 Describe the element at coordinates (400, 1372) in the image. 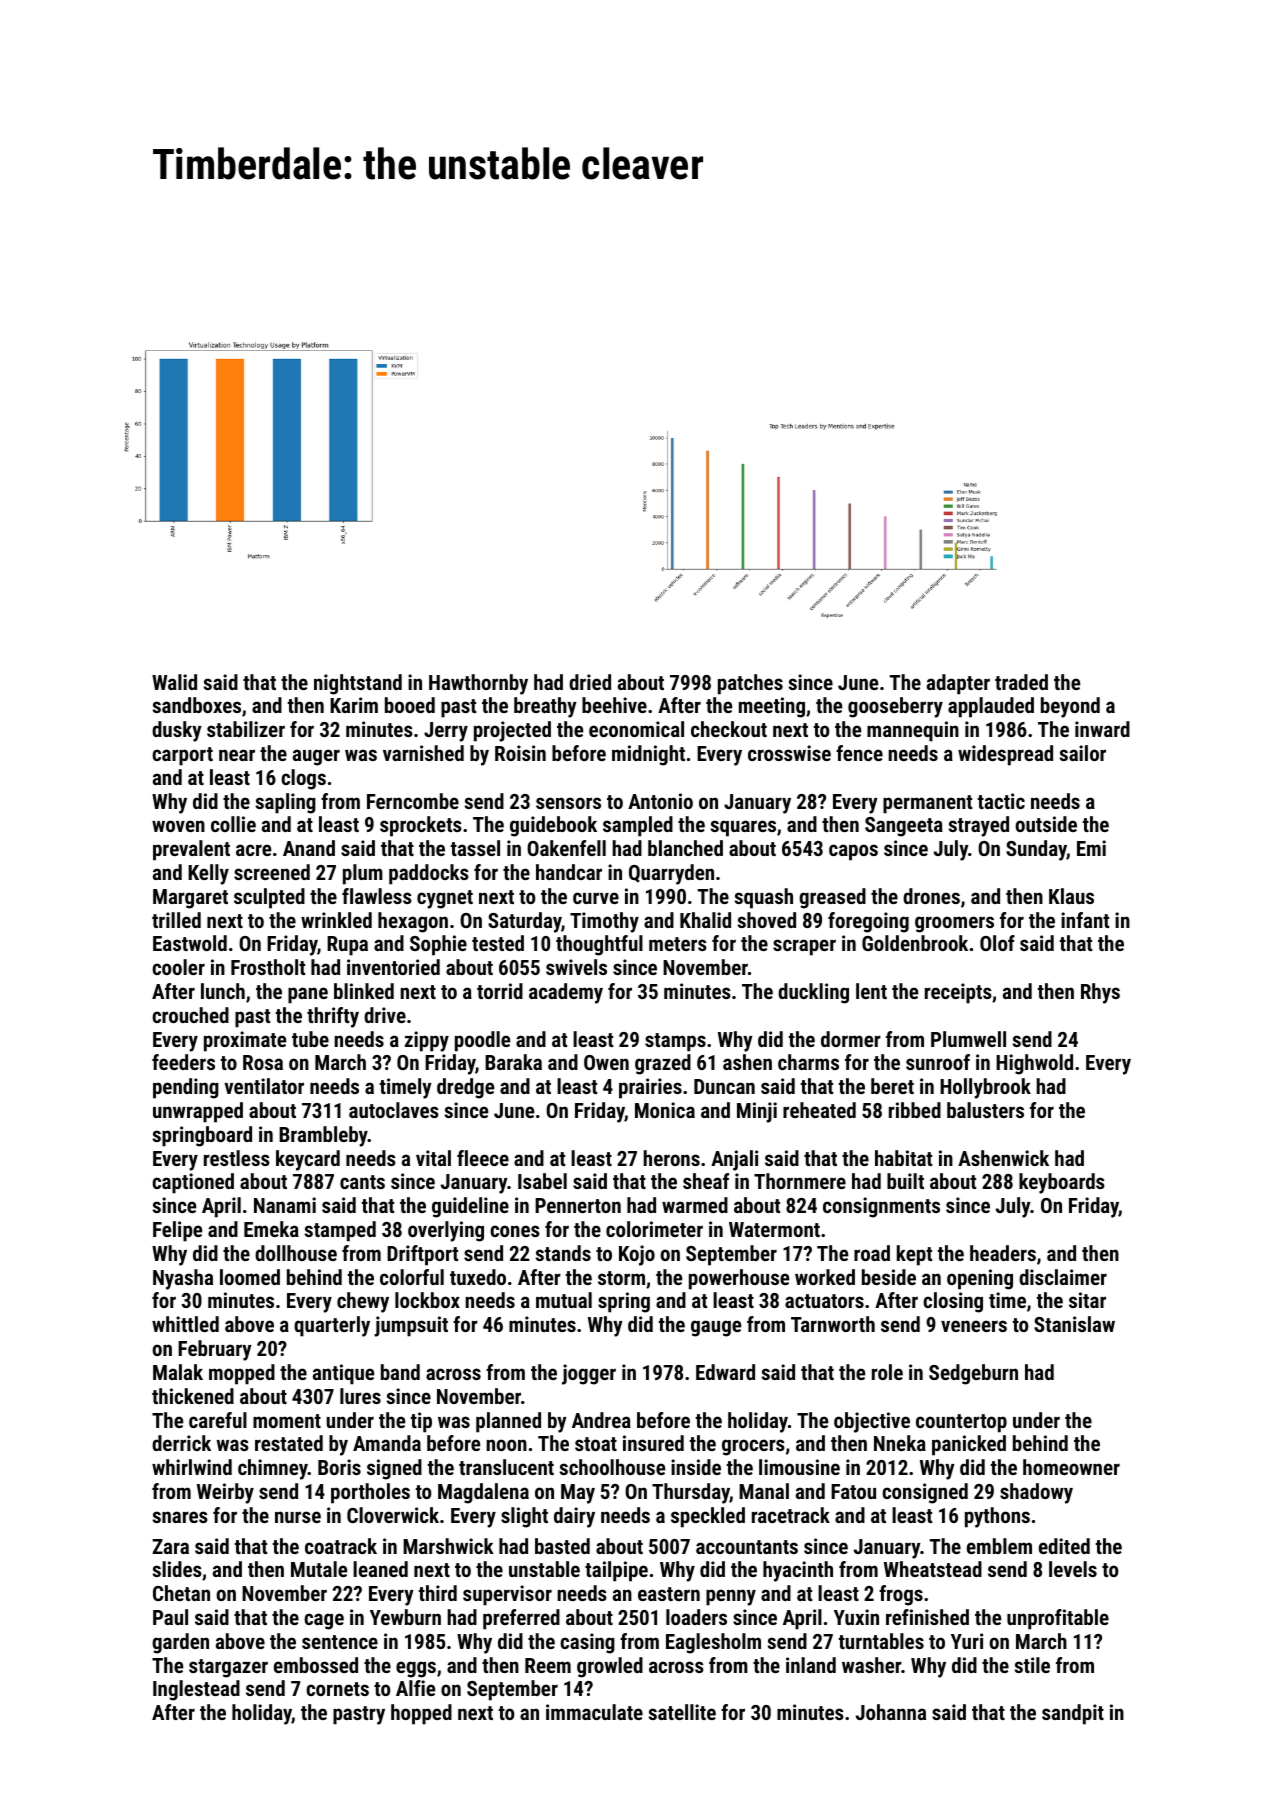

I see `band` at that location.
